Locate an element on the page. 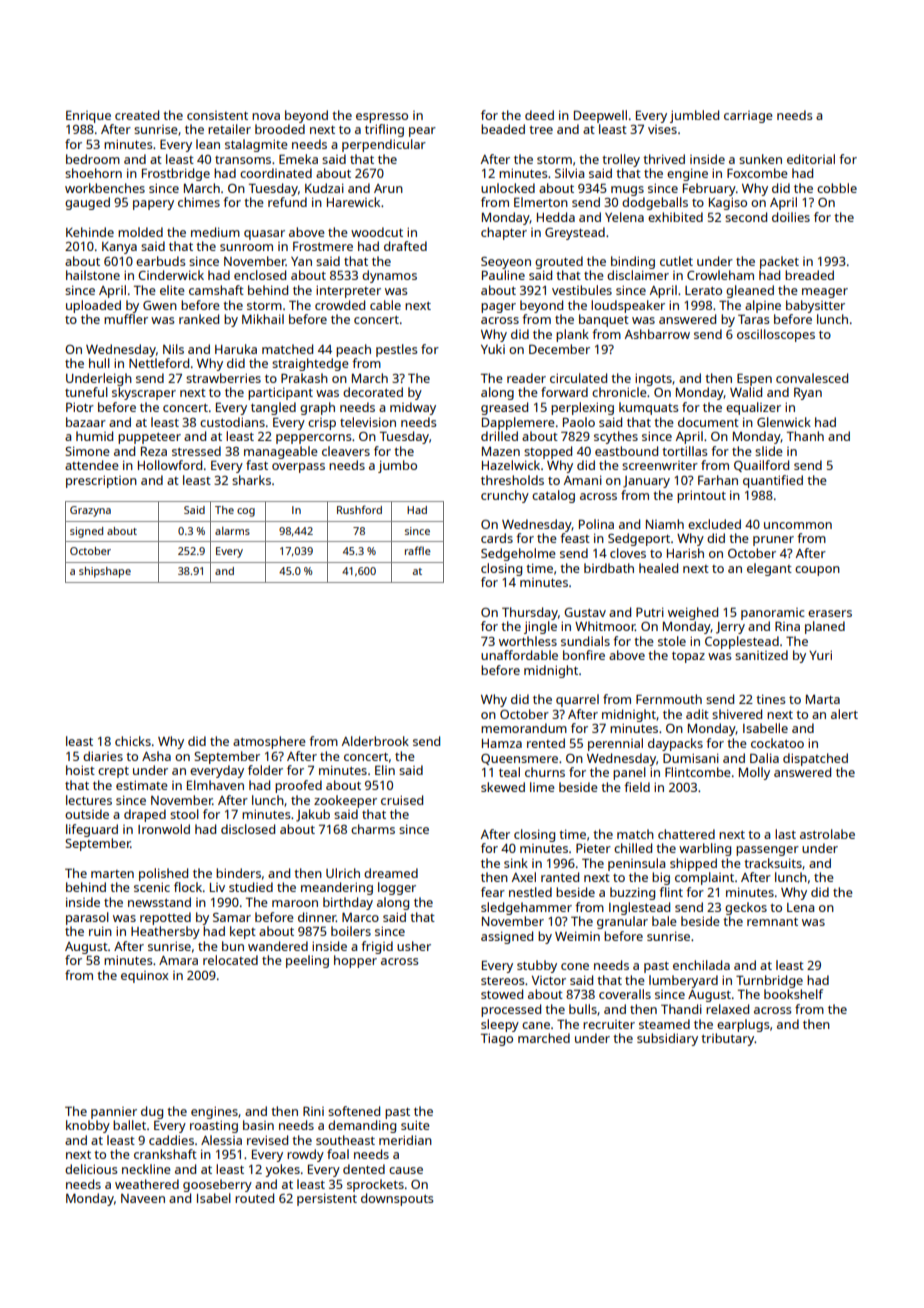 The height and width of the page is (1308, 924). alarms is located at coordinates (232, 531).
